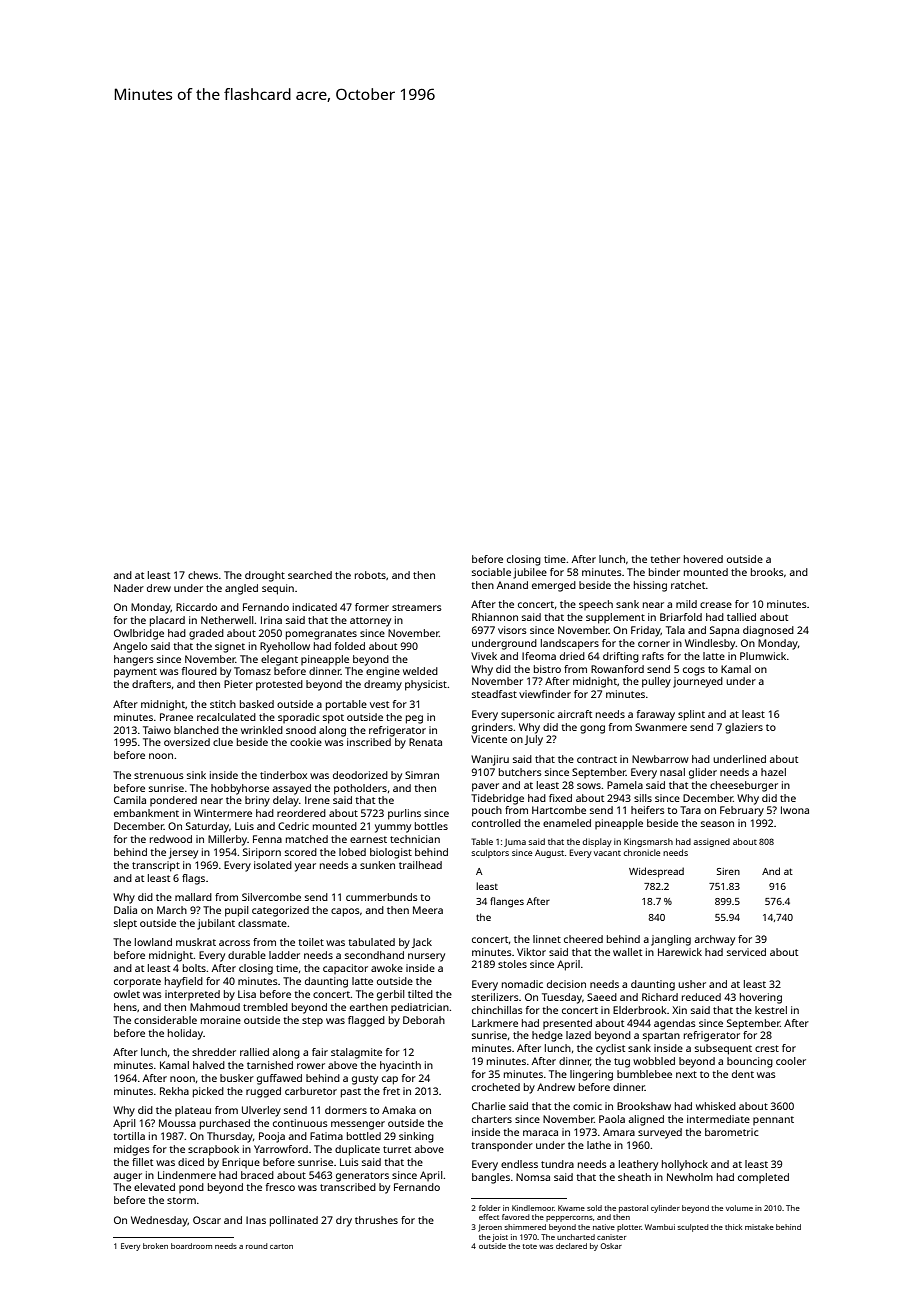 The height and width of the image is (1308, 924). Describe the element at coordinates (203, 575) in the image. I see `chews` at that location.
